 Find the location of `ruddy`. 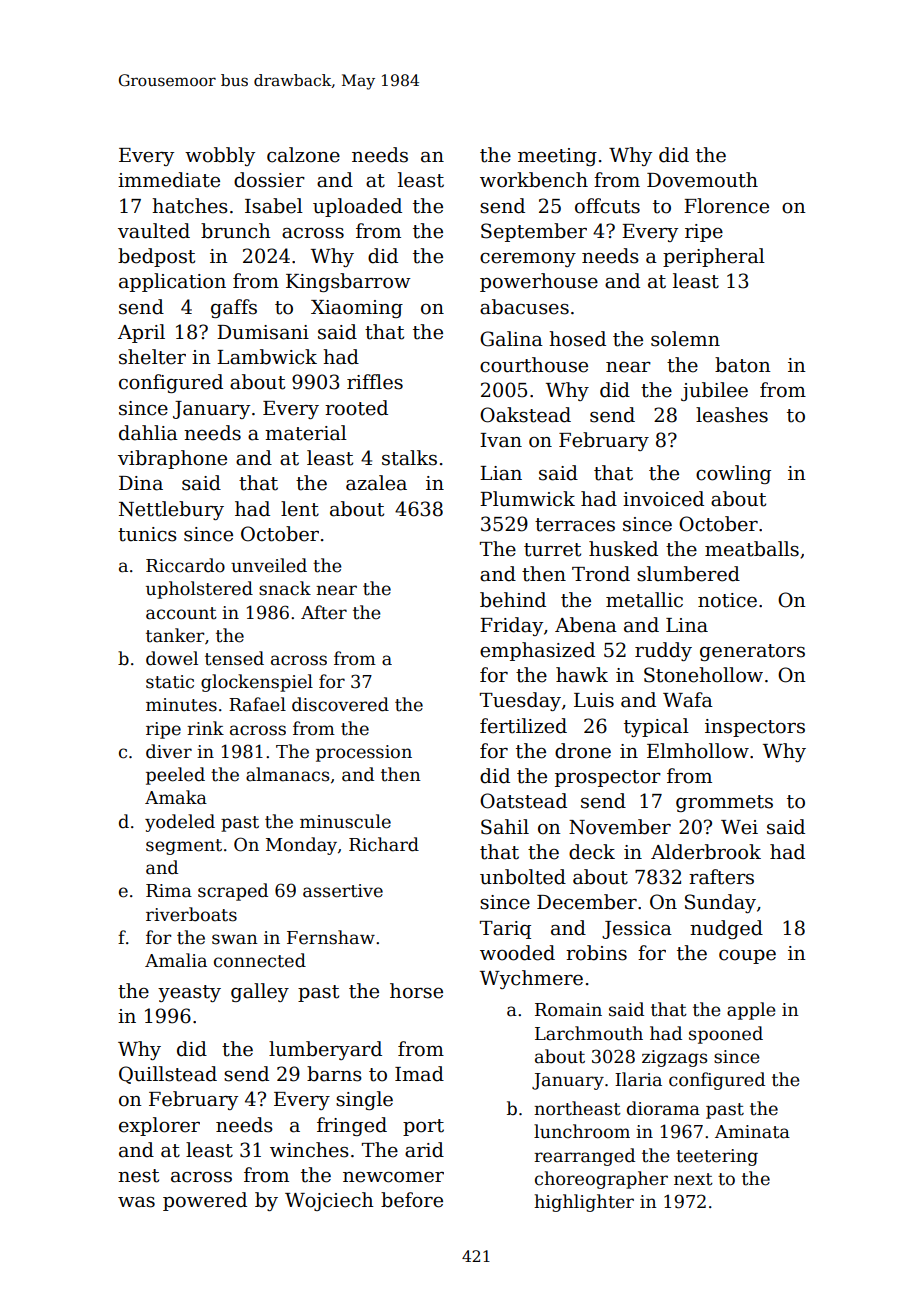

ruddy is located at coordinates (663, 651).
